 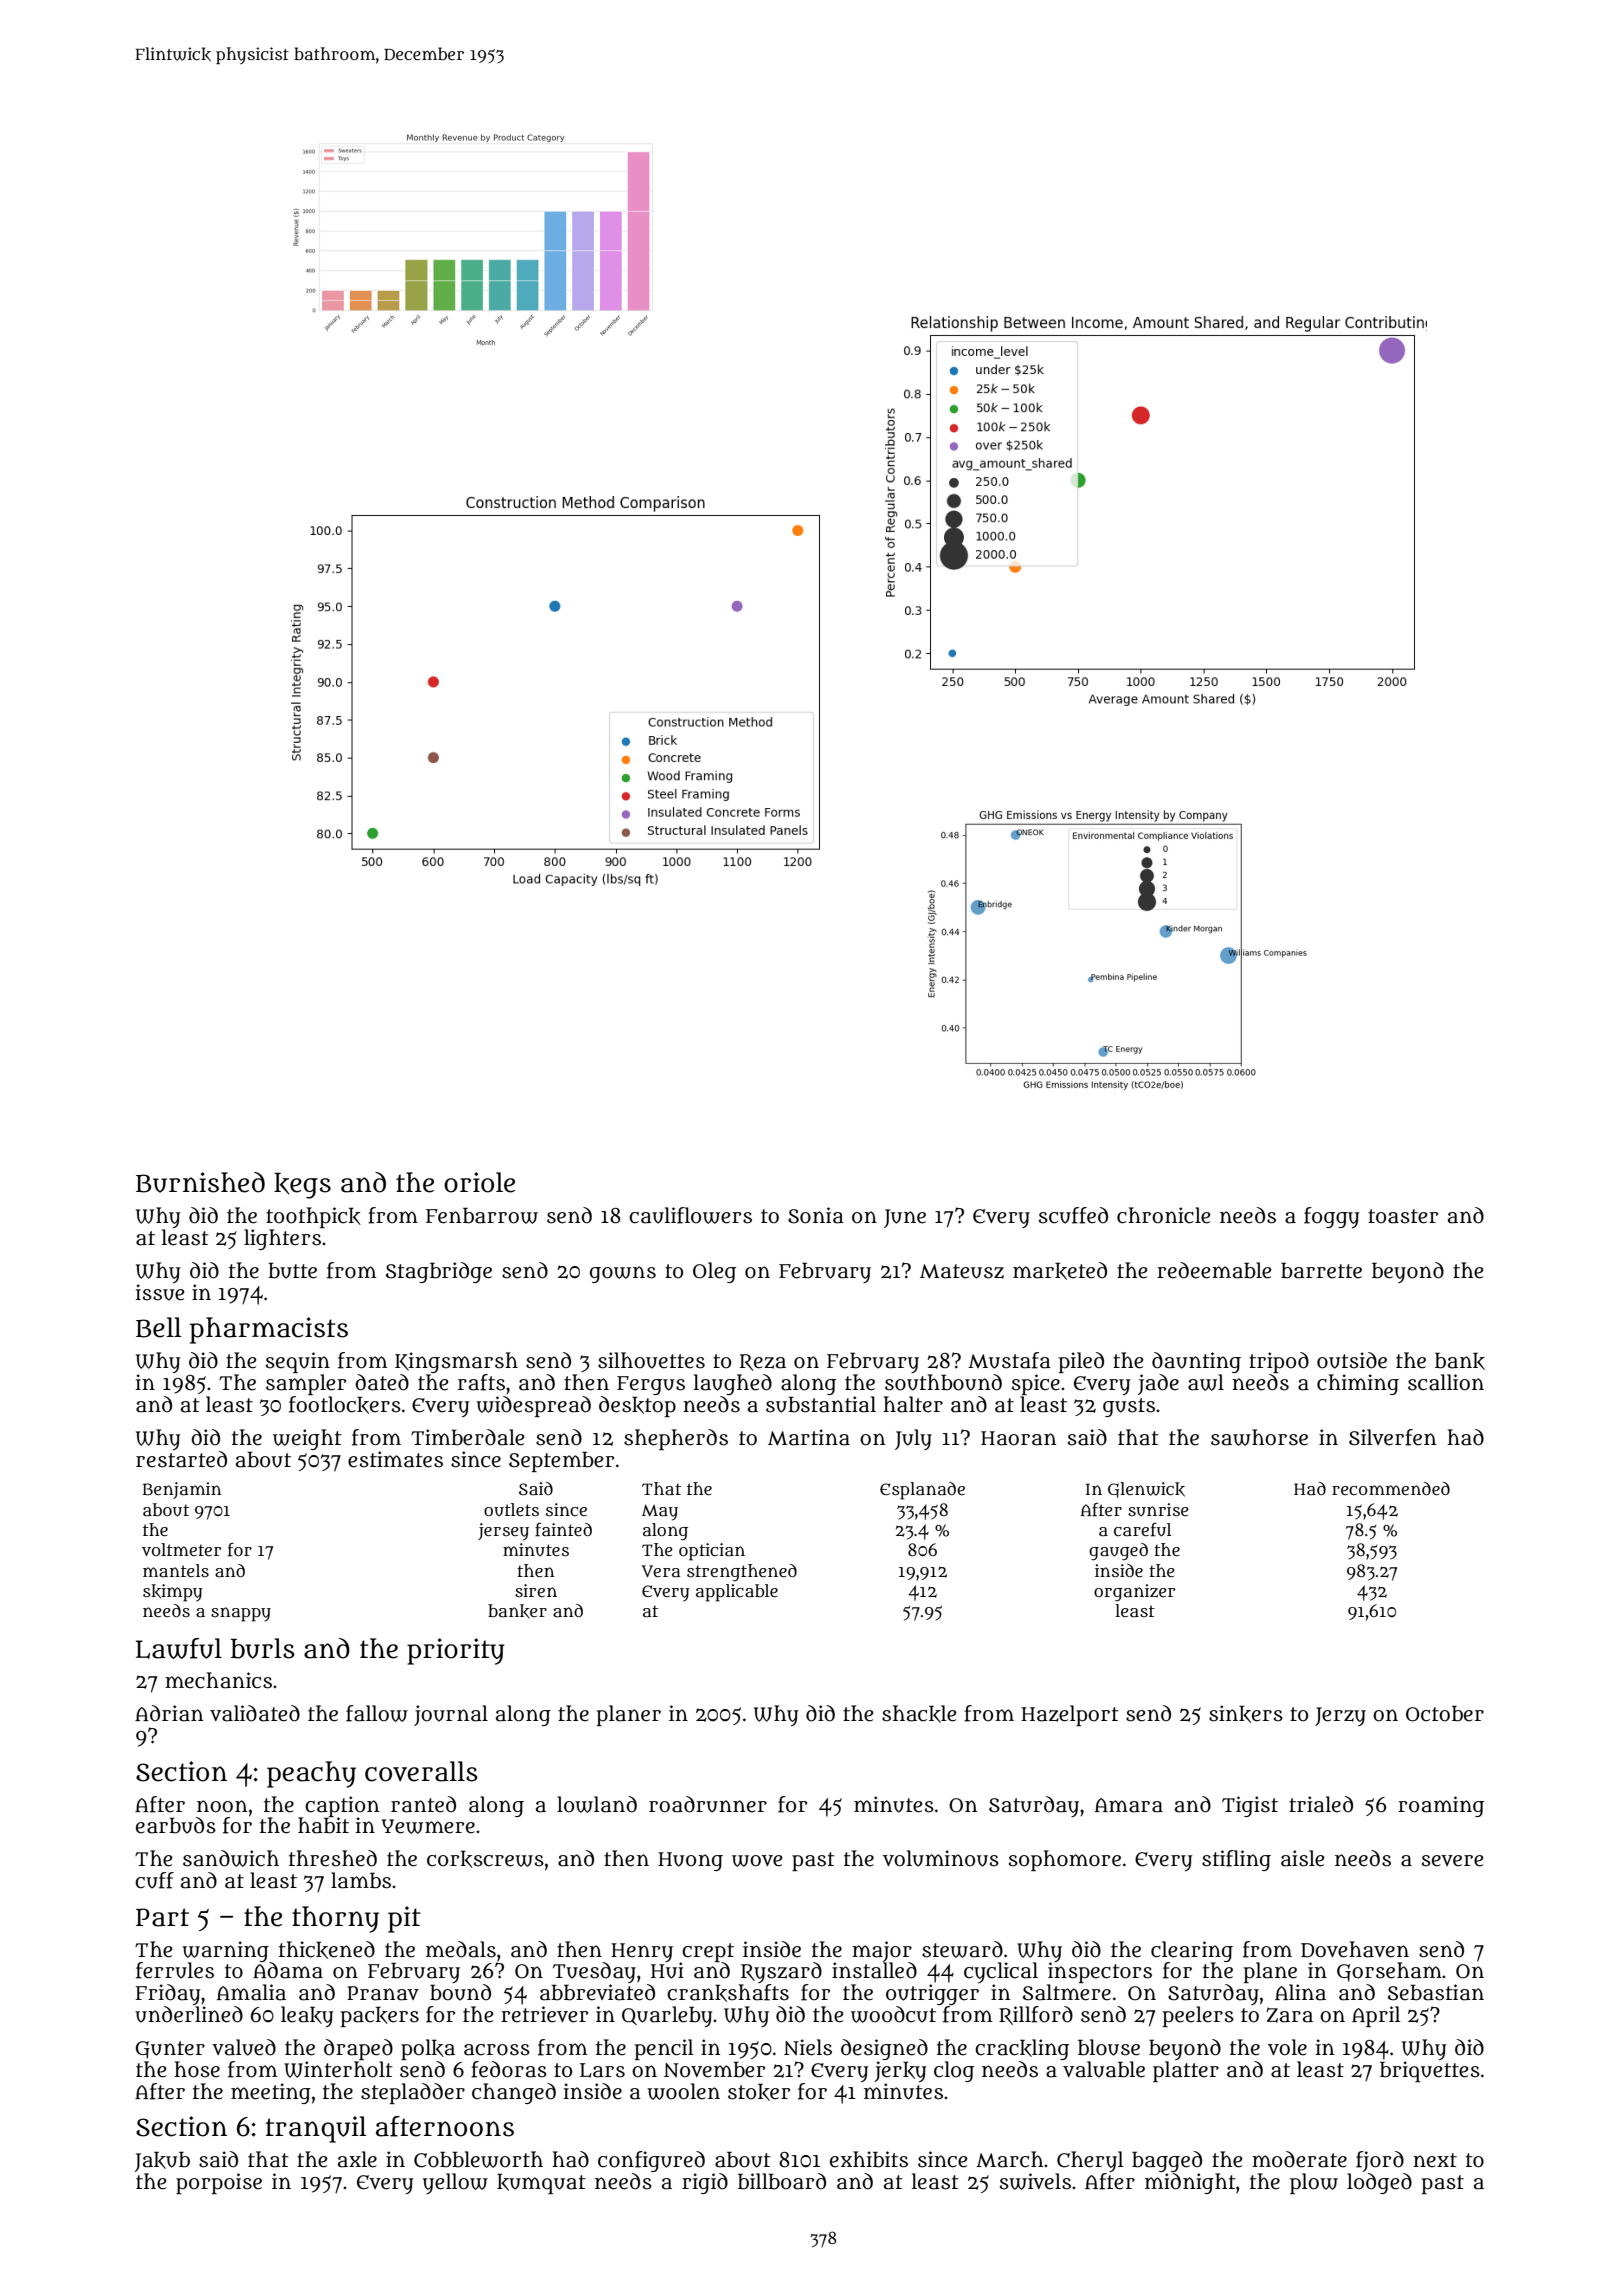 I want to click on fedoras, so click(x=509, y=2069).
